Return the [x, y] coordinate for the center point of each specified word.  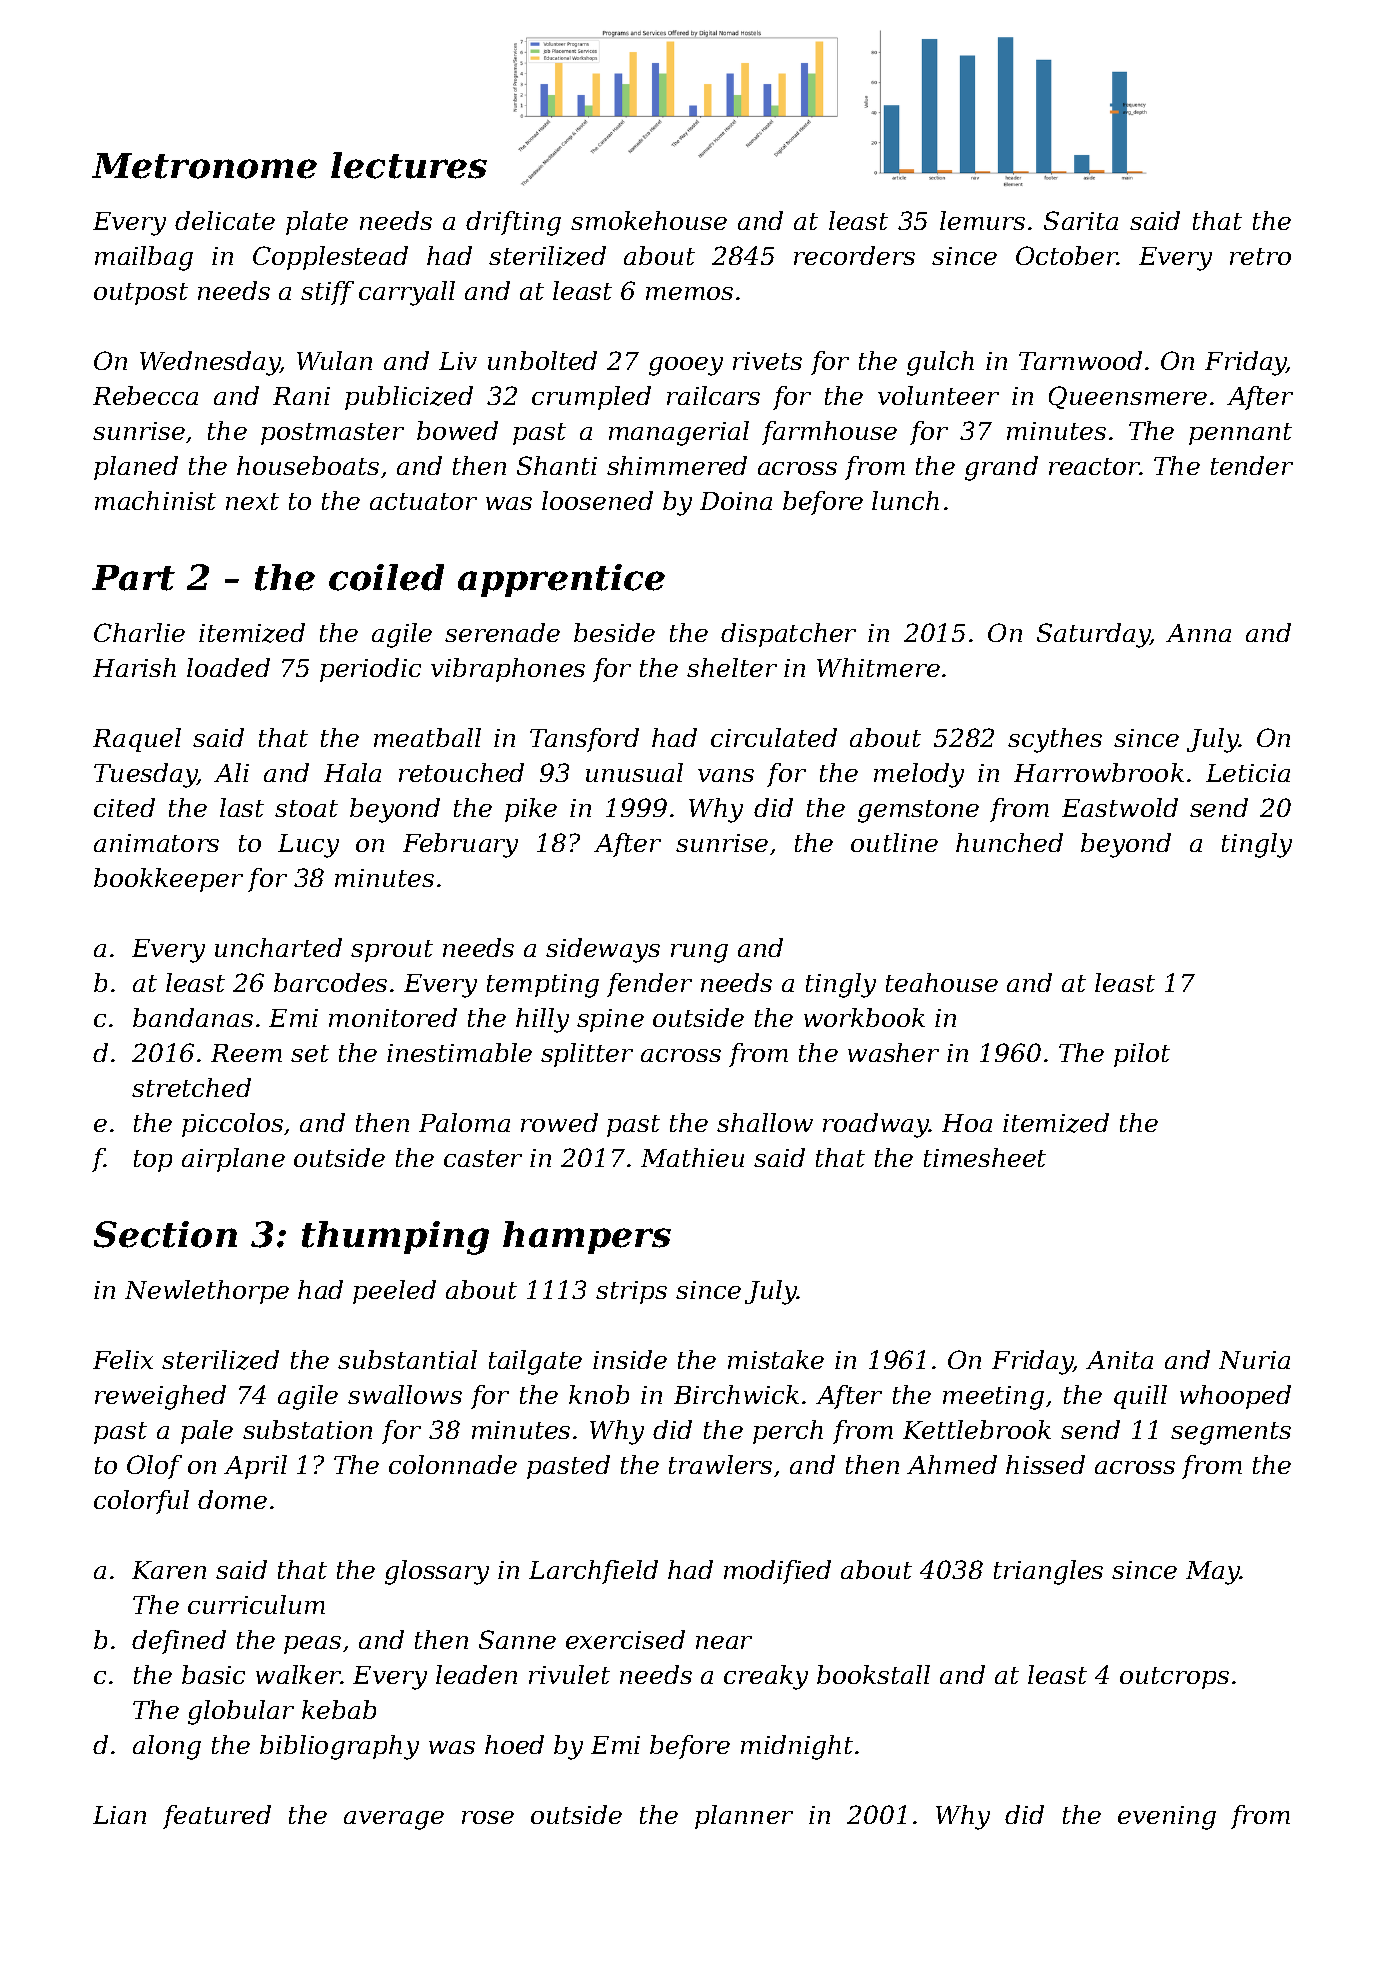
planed [136, 468]
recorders [854, 255]
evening [1167, 1818]
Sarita [1081, 220]
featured [217, 1817]
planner [744, 1817]
